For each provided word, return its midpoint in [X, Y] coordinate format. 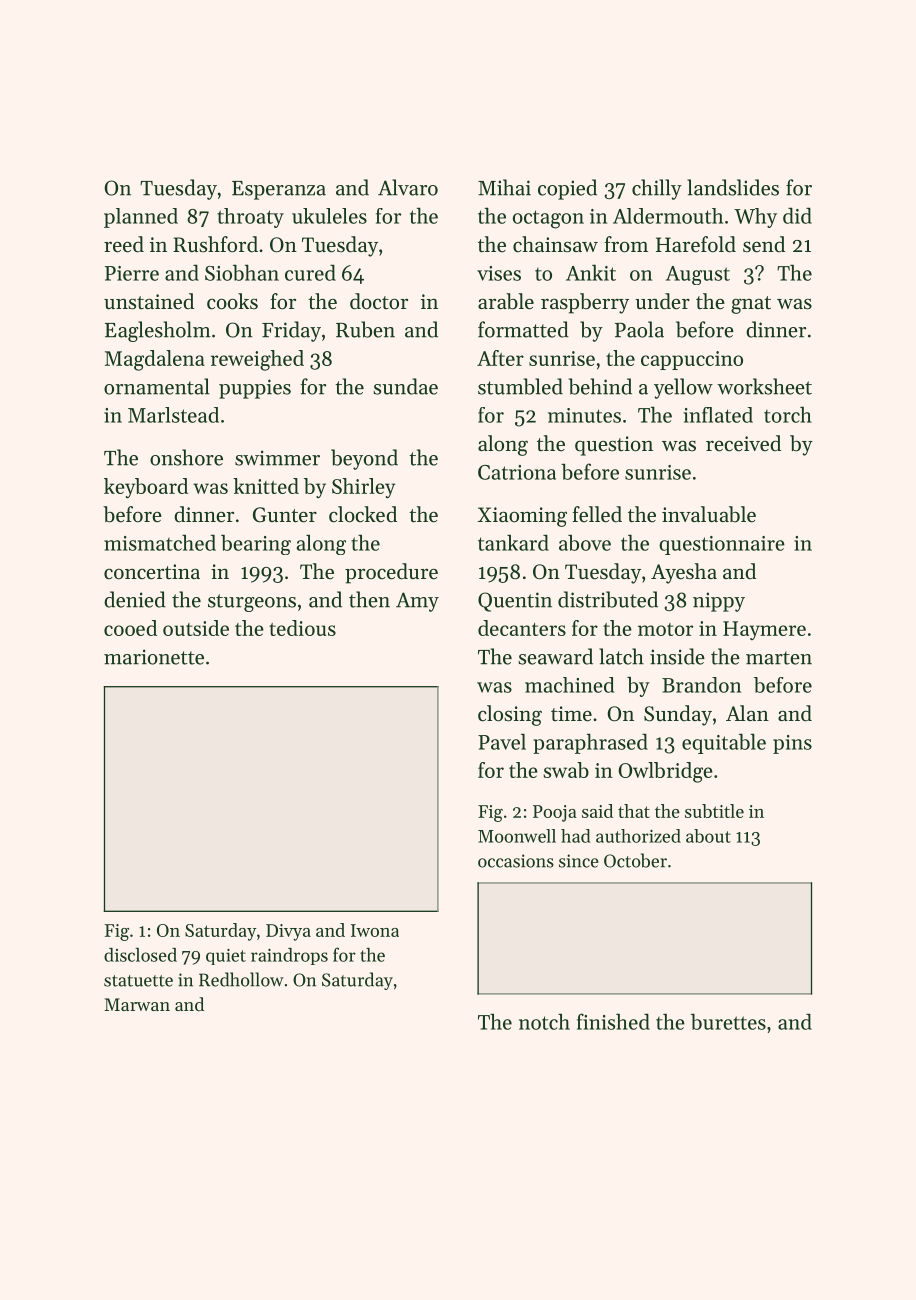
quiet [226, 957]
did [797, 215]
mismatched [160, 542]
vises [499, 273]
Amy [417, 602]
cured [310, 272]
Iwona [375, 930]
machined [569, 685]
